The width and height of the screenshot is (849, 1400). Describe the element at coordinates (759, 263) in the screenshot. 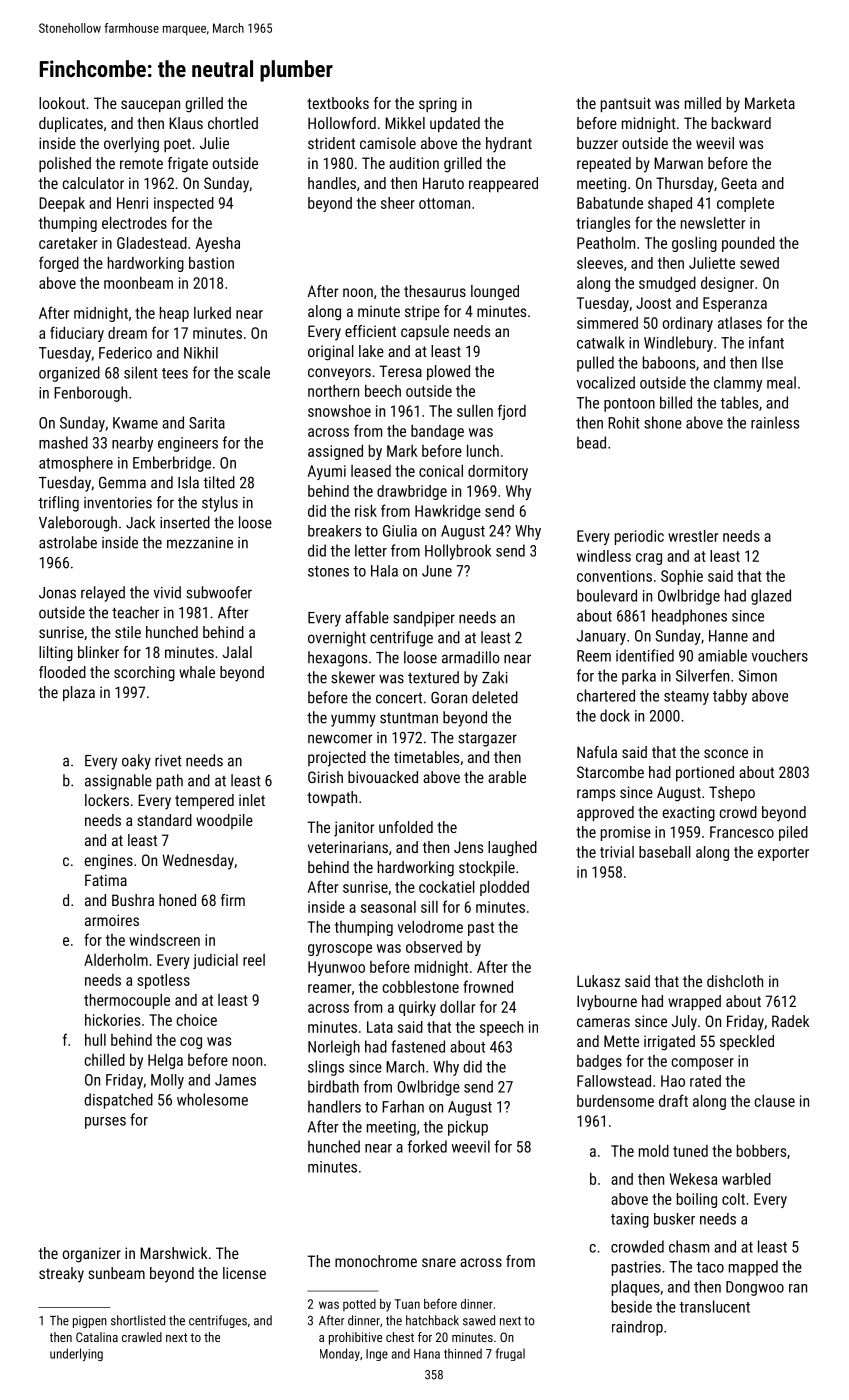

I see `sewed` at that location.
